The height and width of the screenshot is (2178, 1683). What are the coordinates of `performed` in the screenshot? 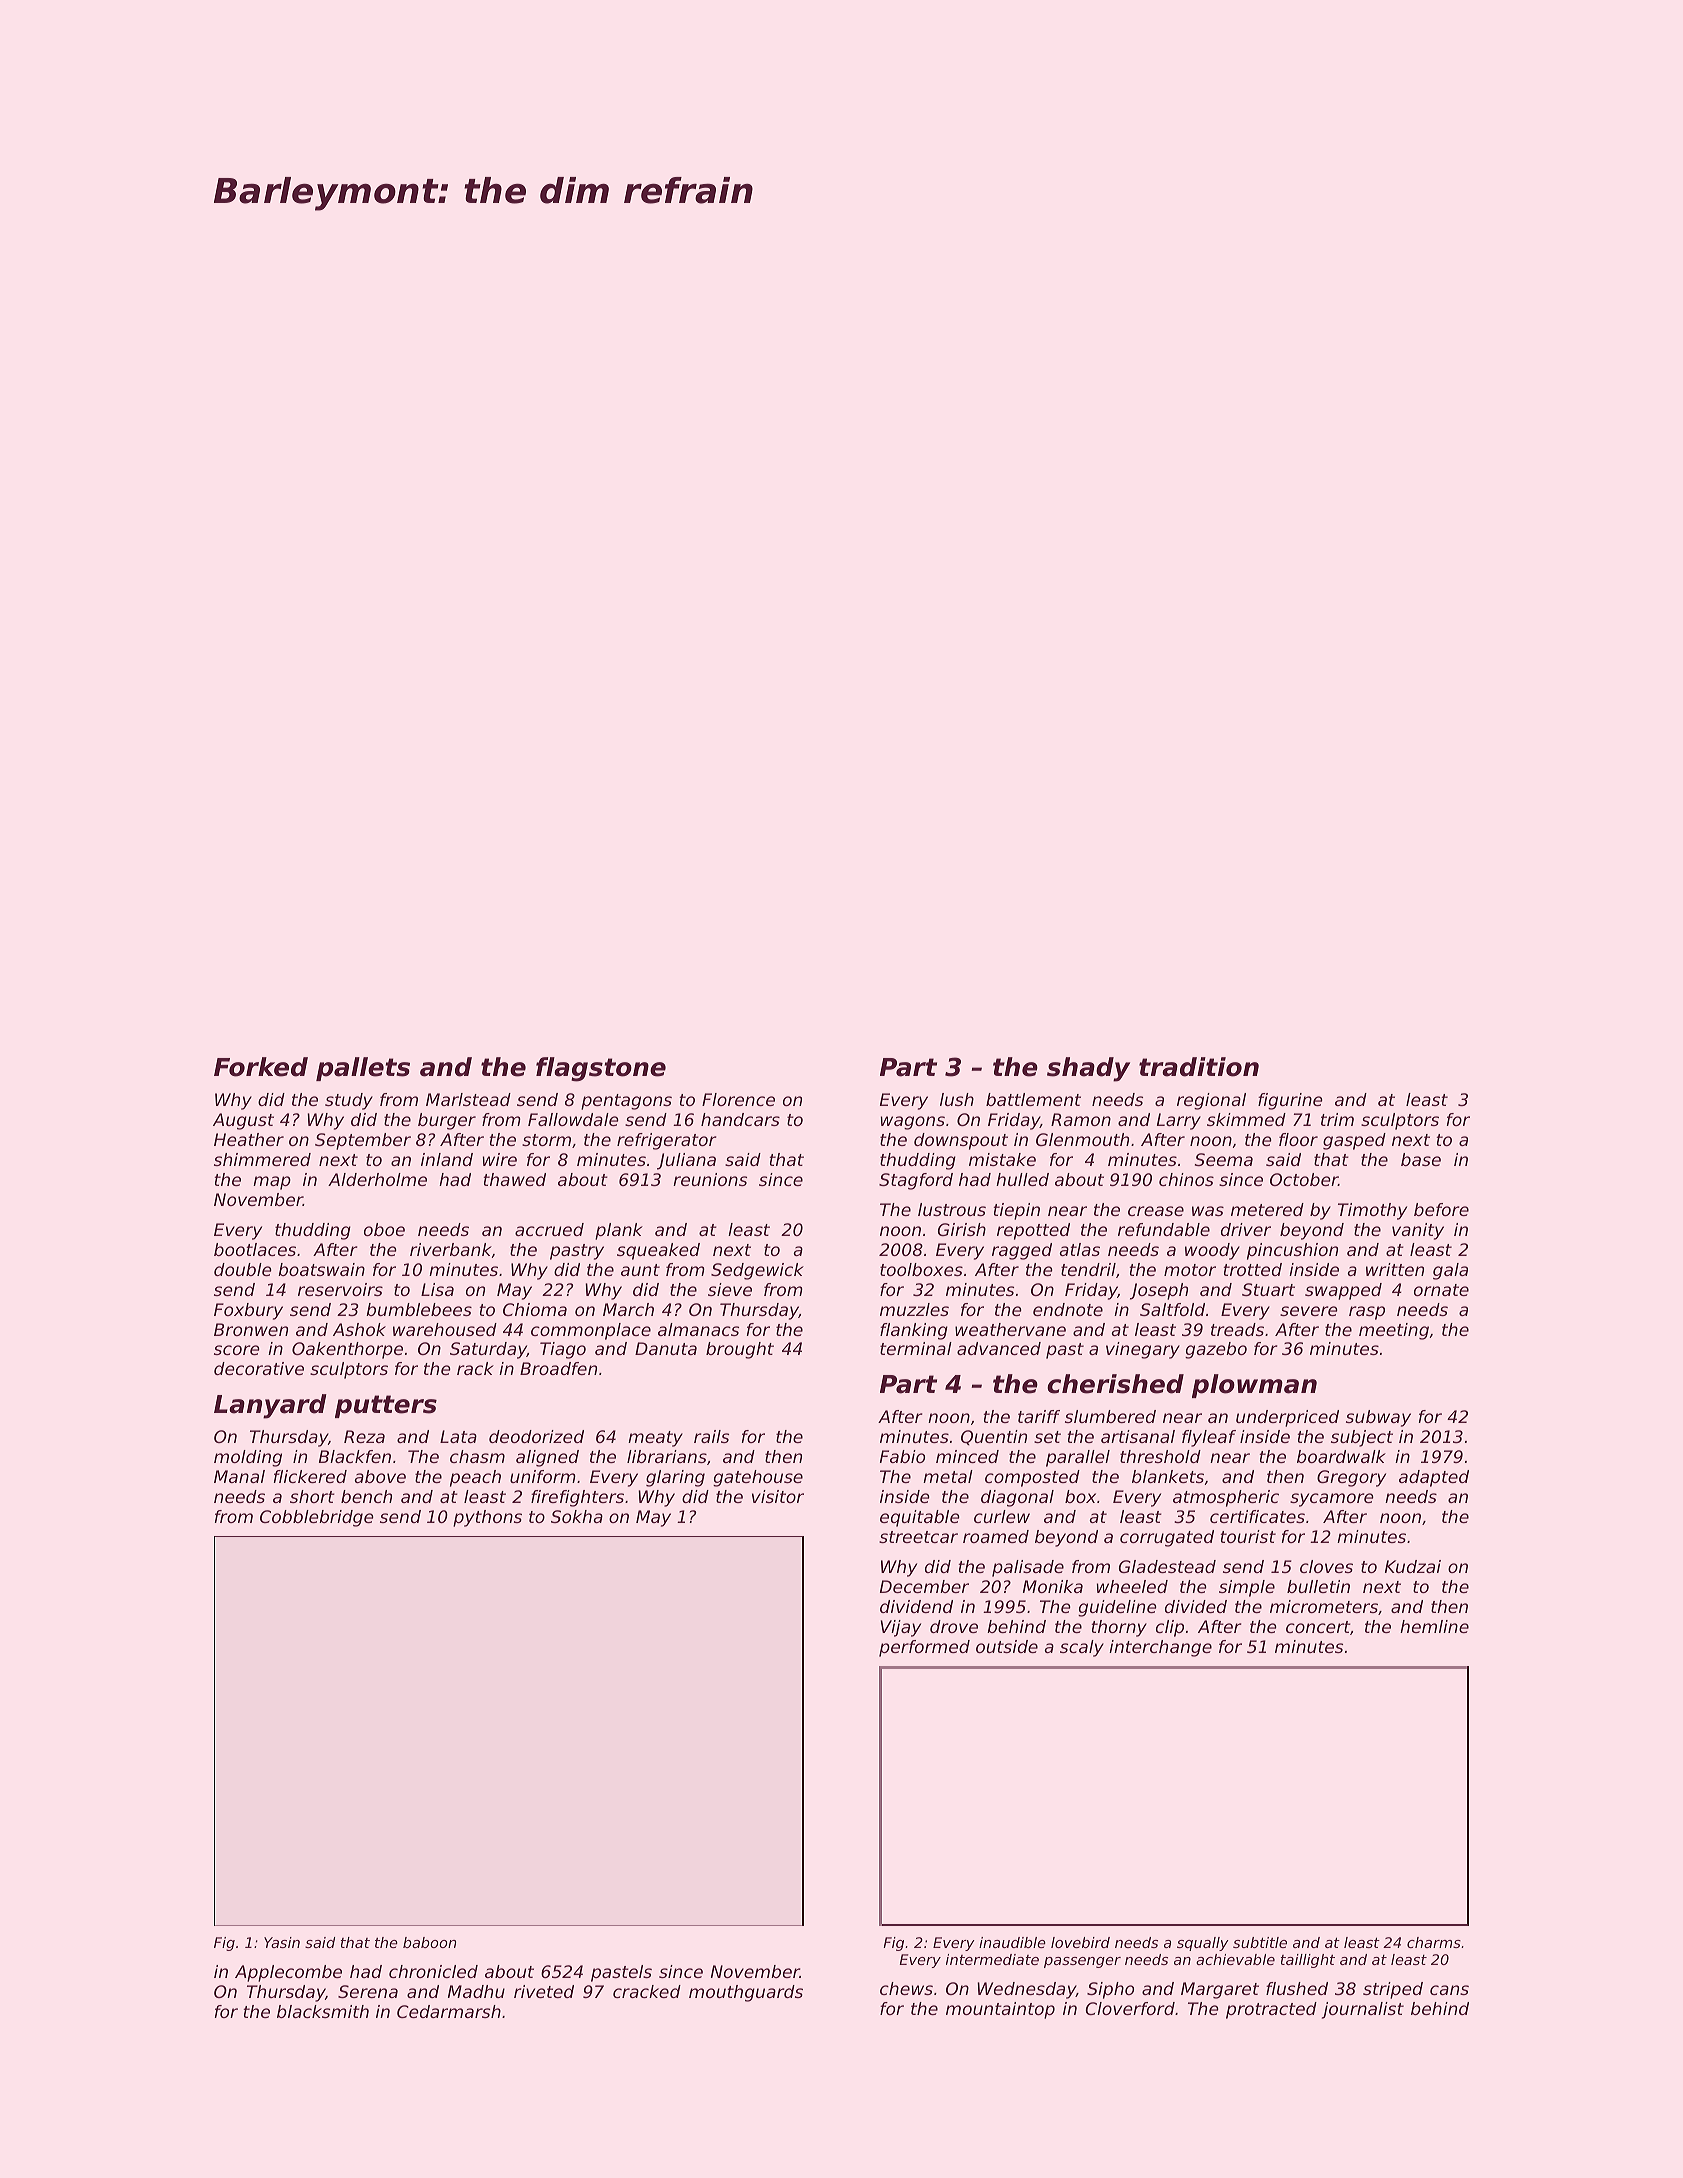 It's located at (924, 1648).
